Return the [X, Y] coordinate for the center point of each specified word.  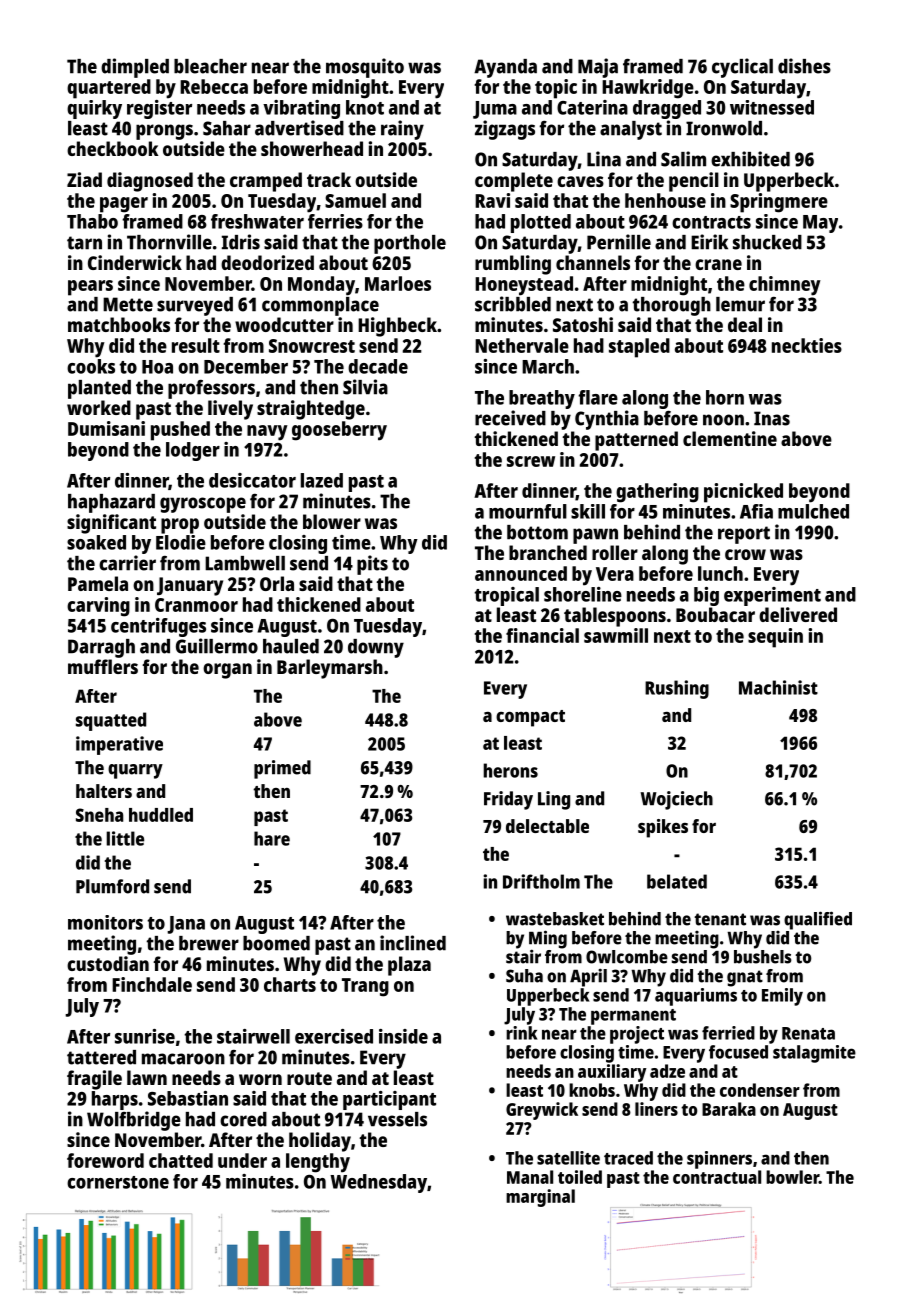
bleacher [210, 66]
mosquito [365, 68]
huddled [161, 815]
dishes [804, 66]
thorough [671, 306]
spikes [663, 828]
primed [282, 769]
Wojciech [676, 800]
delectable [547, 826]
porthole [410, 244]
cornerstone [118, 1182]
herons [510, 770]
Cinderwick [135, 262]
